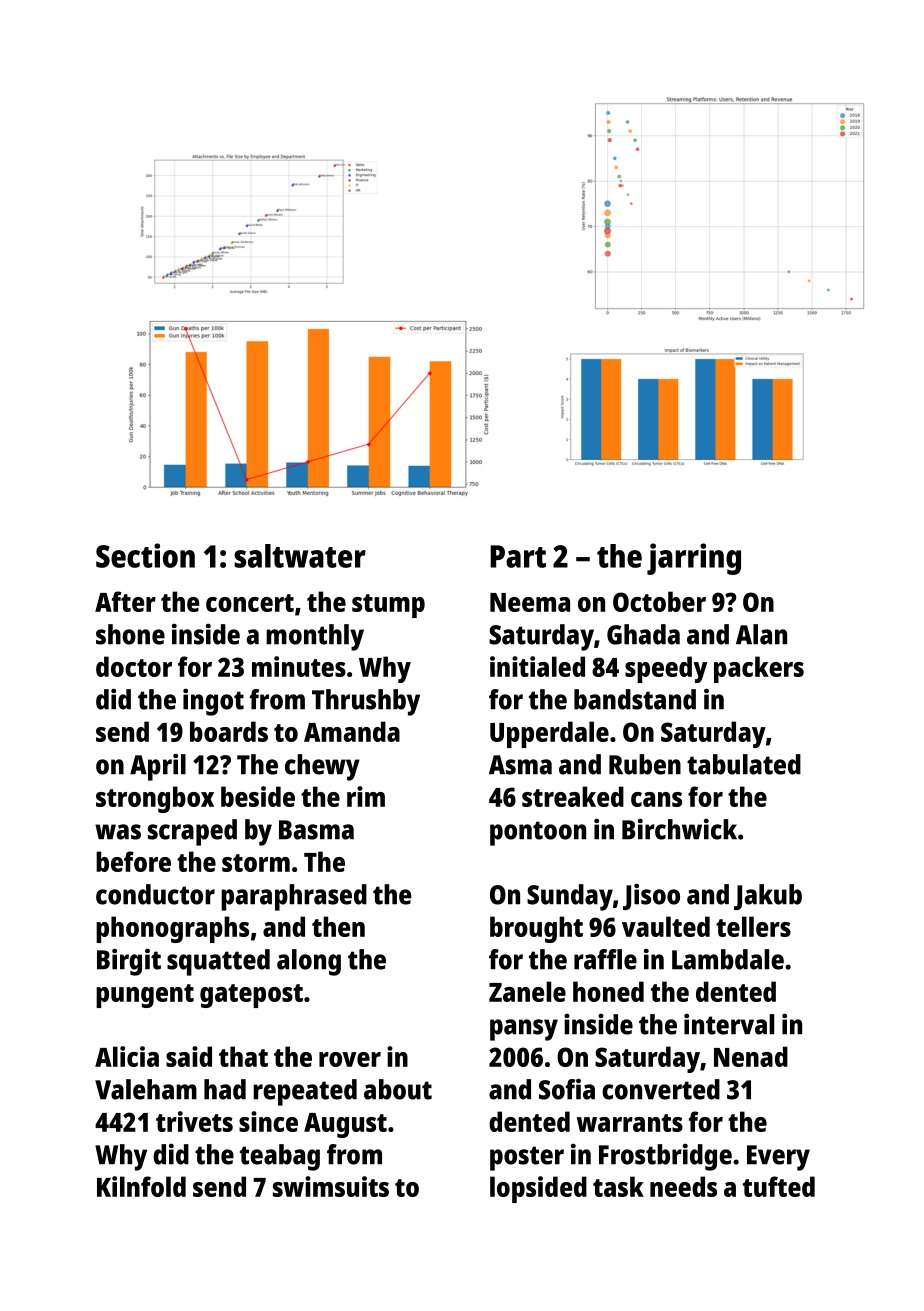 The image size is (924, 1311). I want to click on chewy, so click(322, 767).
